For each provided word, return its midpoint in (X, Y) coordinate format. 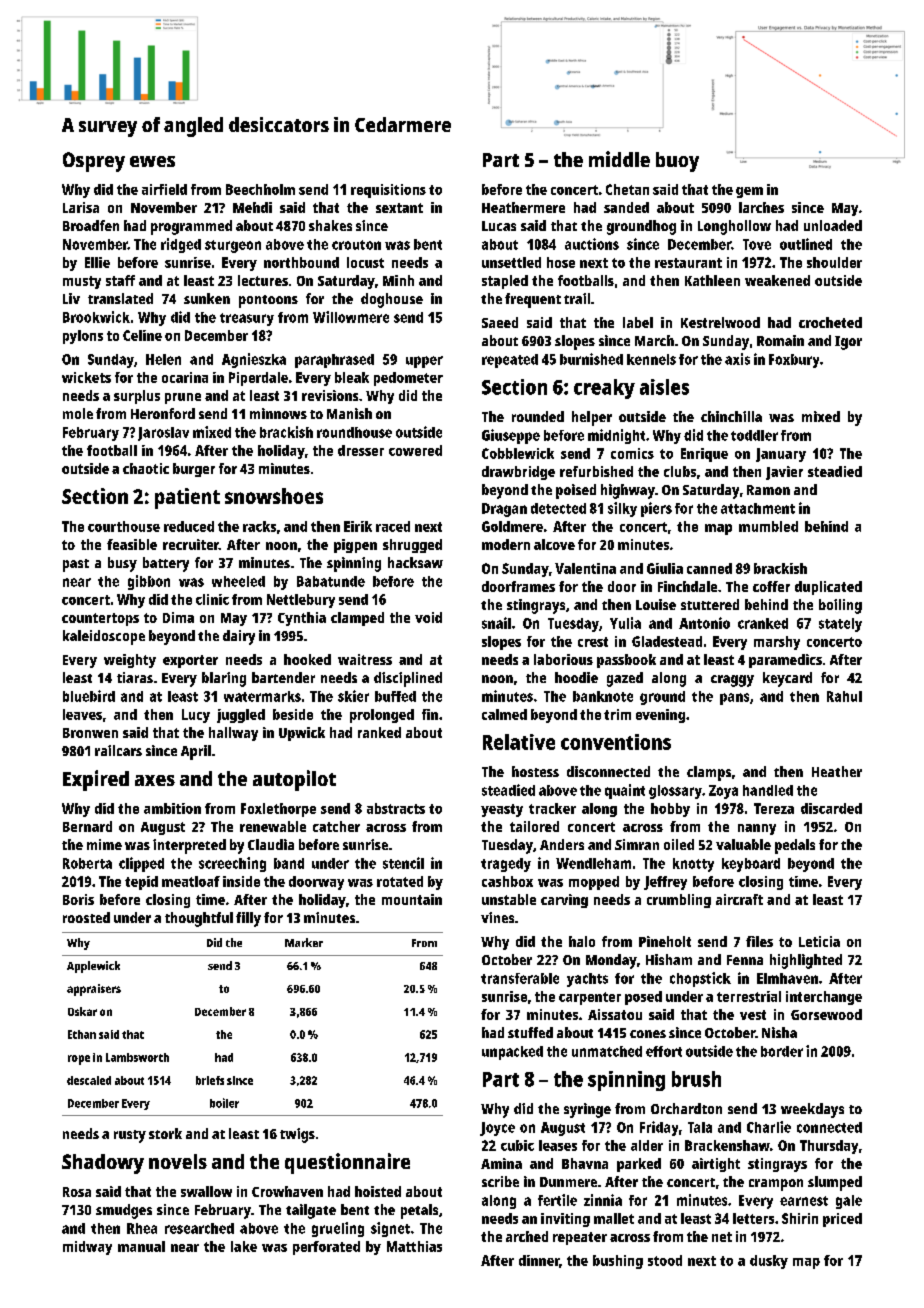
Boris (78, 899)
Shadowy (103, 1164)
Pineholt (665, 941)
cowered (415, 450)
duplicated (828, 588)
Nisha (779, 1032)
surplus (137, 397)
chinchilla (731, 416)
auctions (592, 244)
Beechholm (260, 189)
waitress (365, 659)
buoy (677, 162)
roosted (86, 917)
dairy (239, 637)
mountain (412, 899)
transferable (520, 978)
